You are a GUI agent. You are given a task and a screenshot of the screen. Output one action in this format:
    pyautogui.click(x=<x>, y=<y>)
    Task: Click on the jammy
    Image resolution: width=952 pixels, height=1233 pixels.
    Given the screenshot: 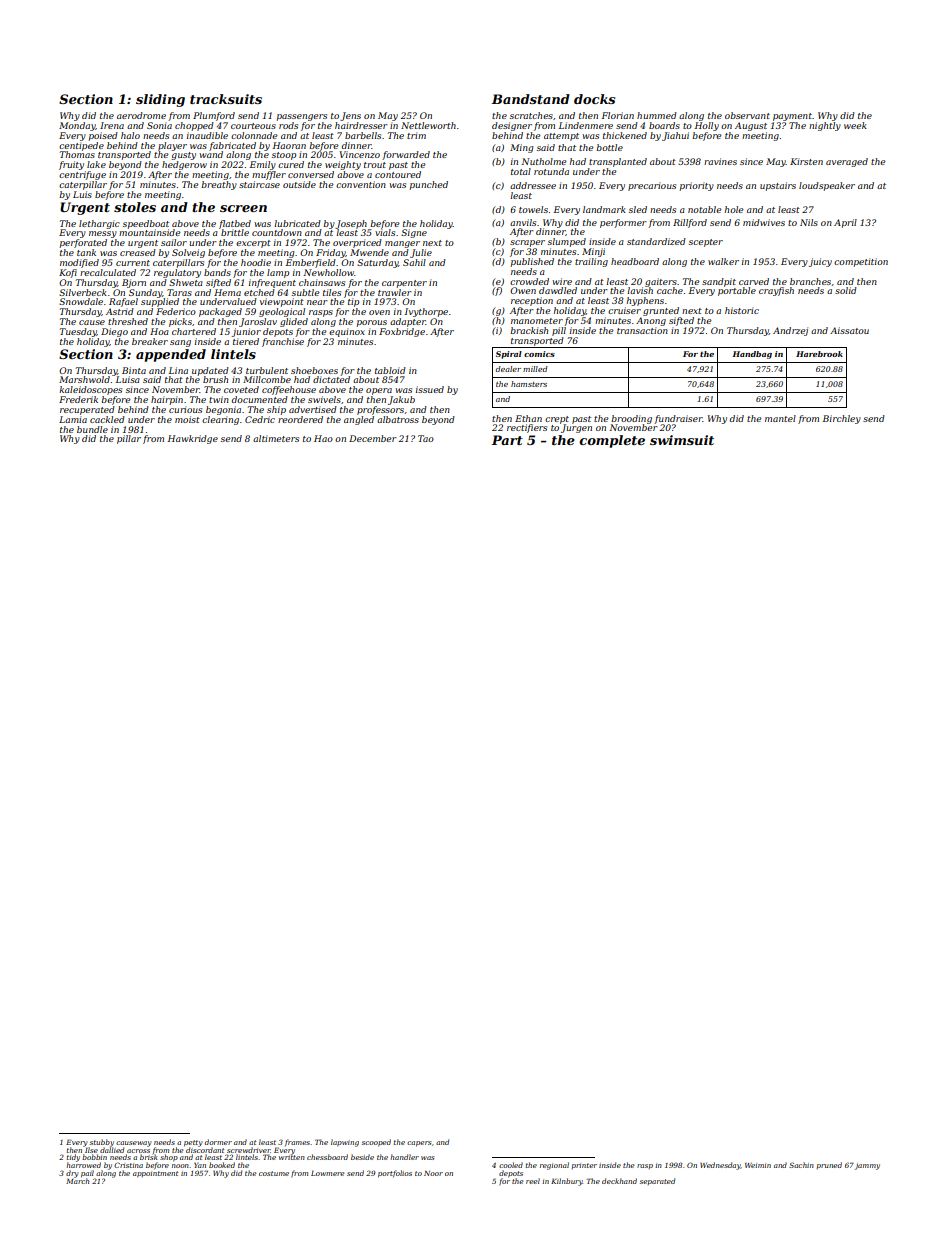 What is the action you would take?
    pyautogui.click(x=867, y=1166)
